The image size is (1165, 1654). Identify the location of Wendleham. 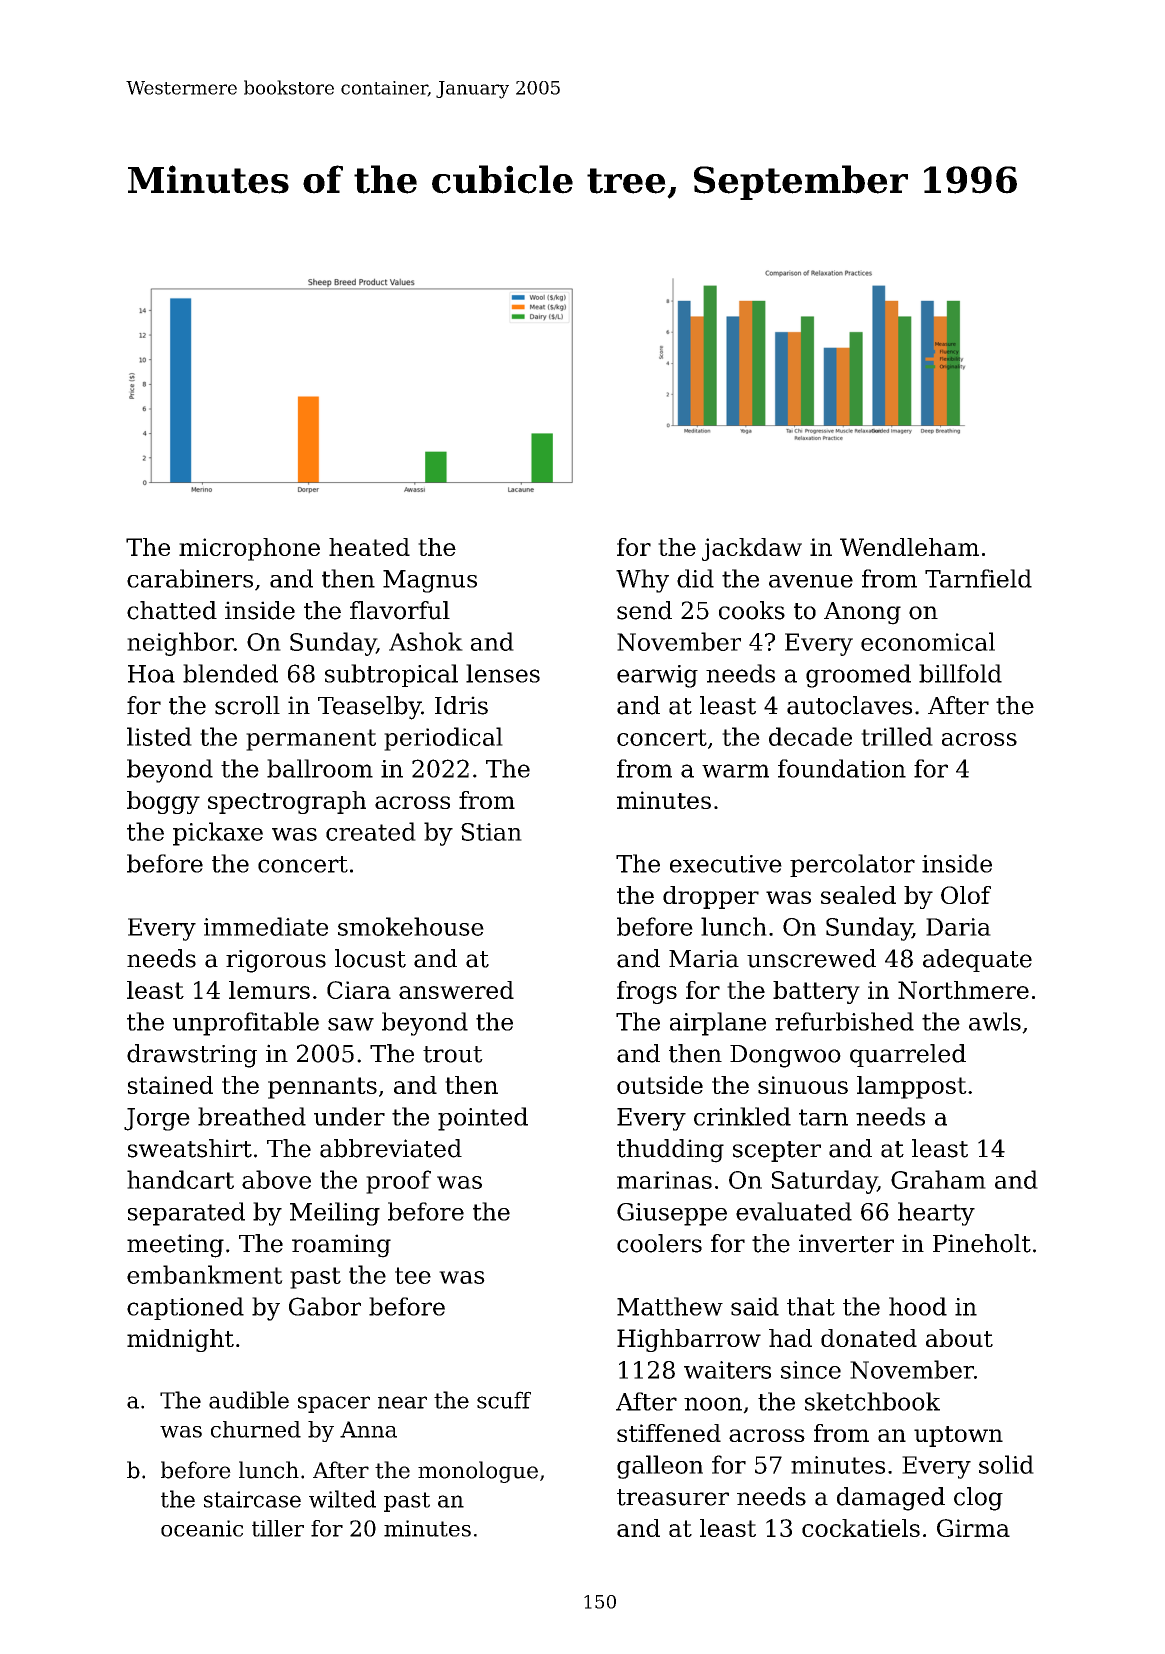
(909, 547).
